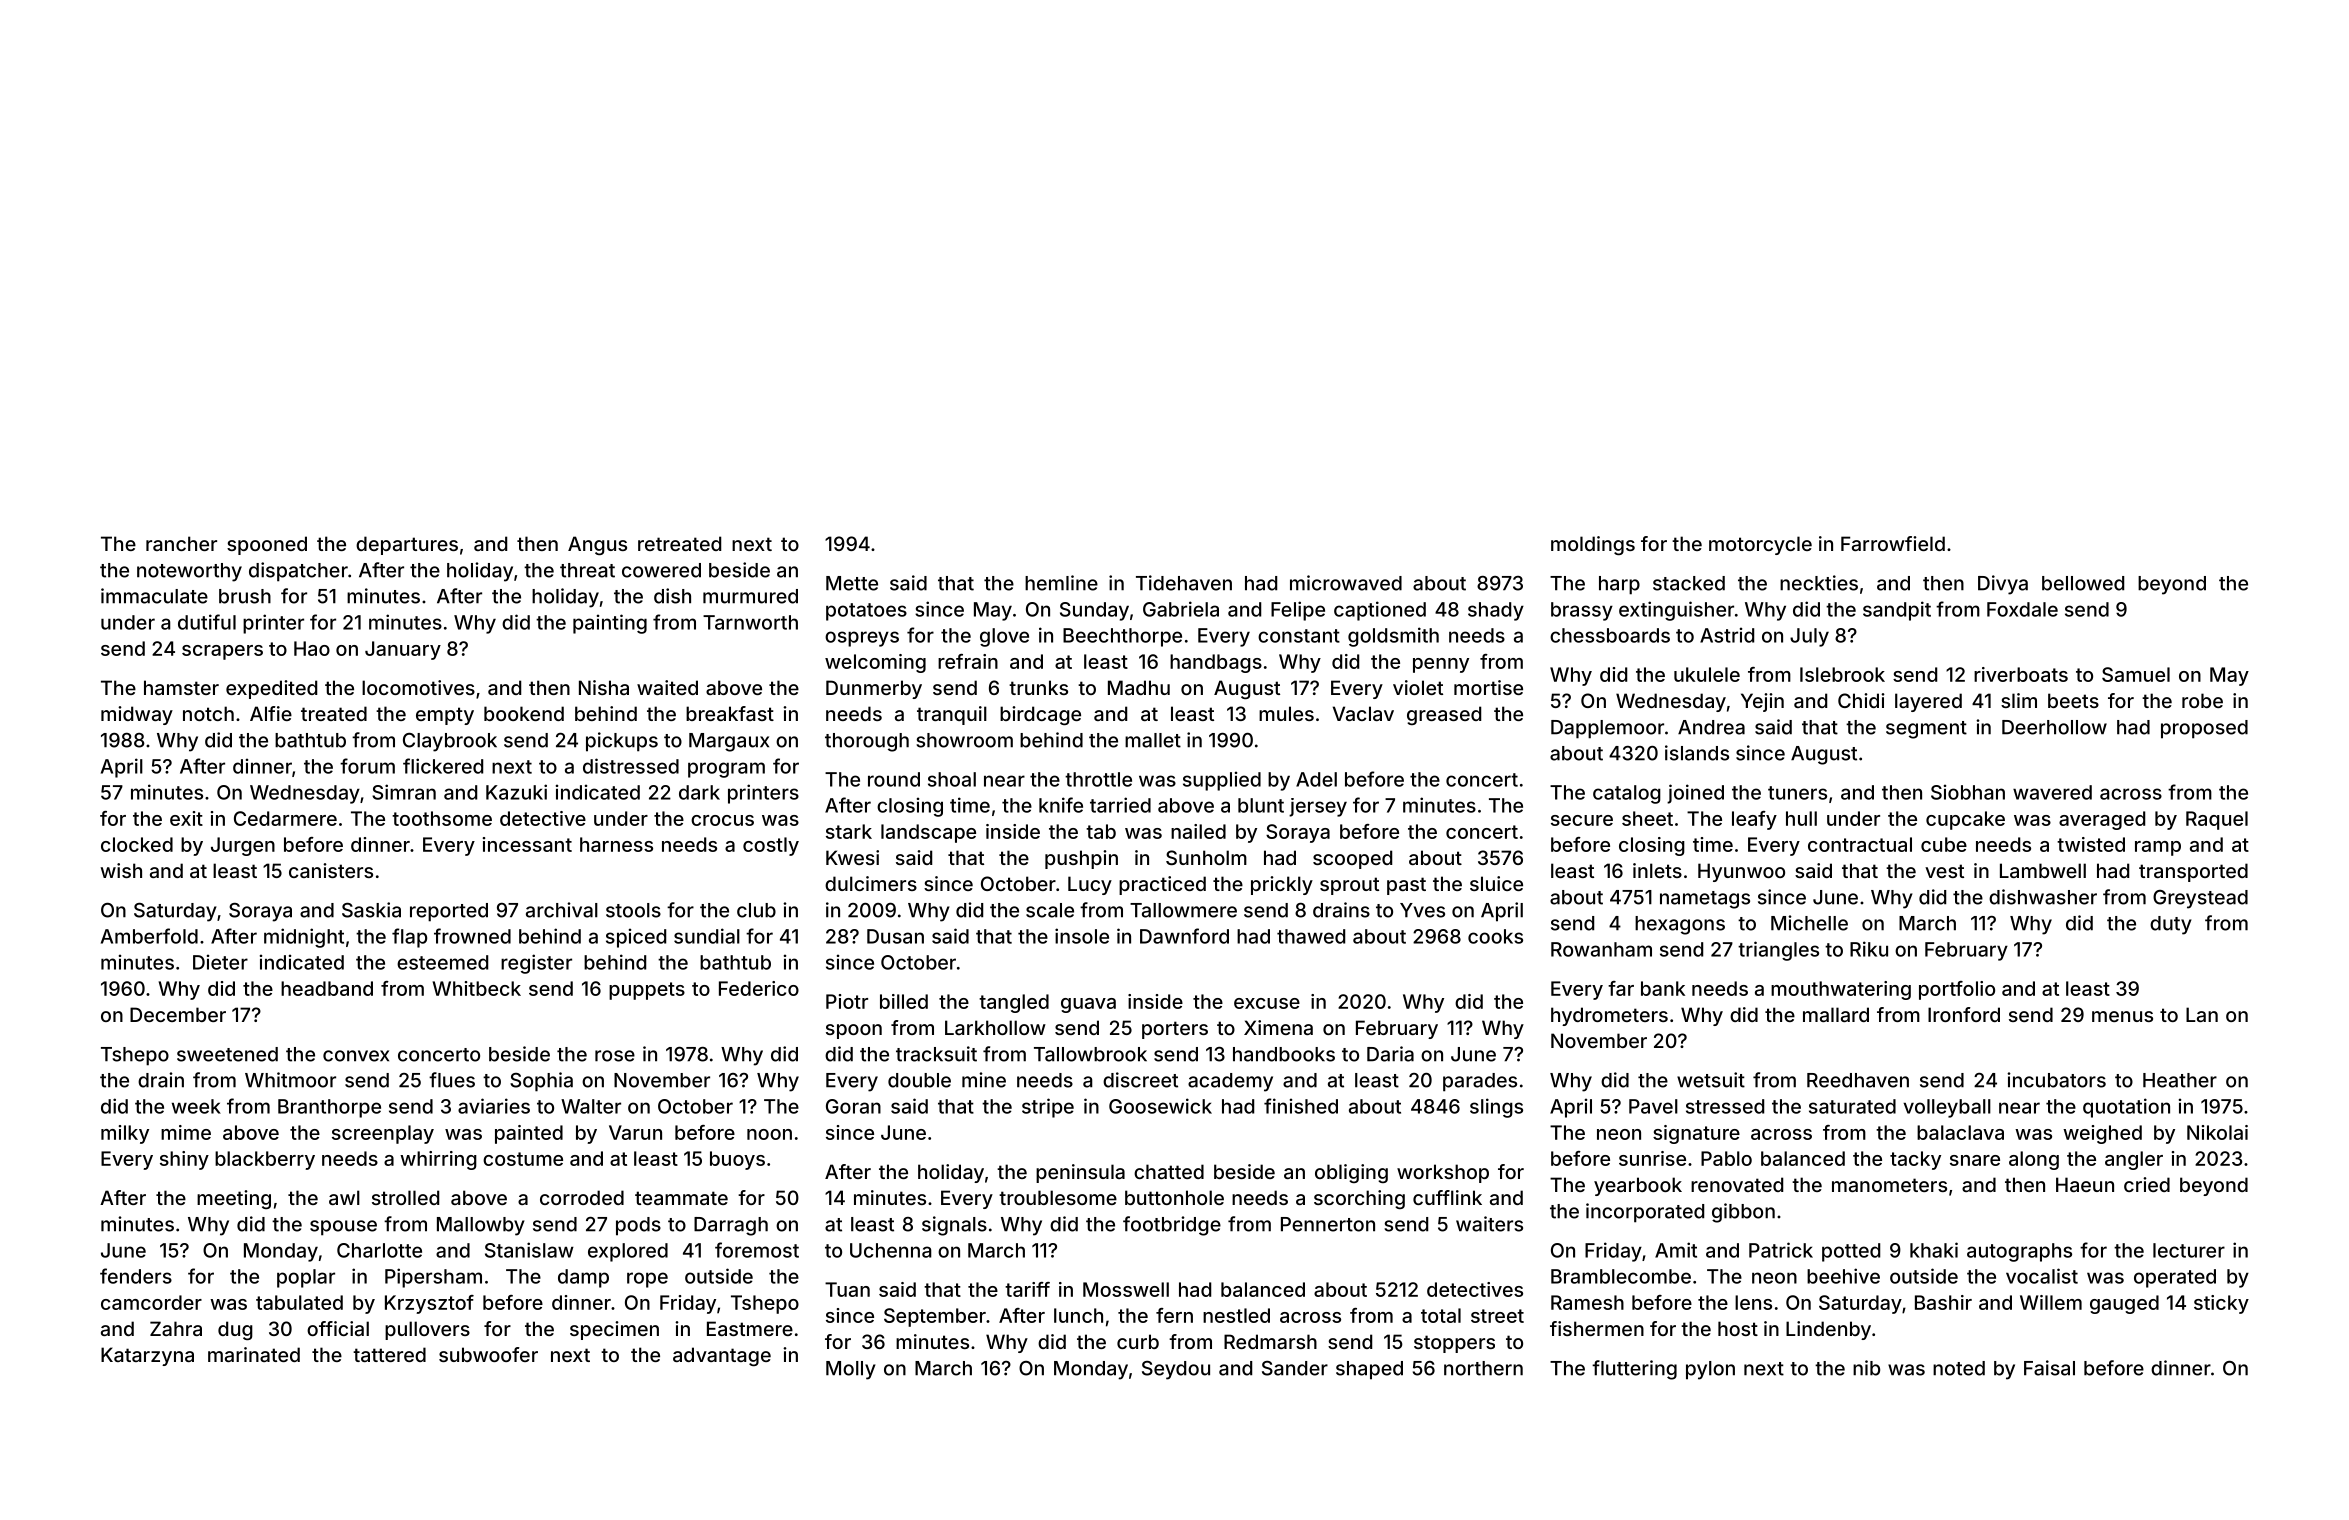 The height and width of the page is (1520, 2349). I want to click on fenders, so click(136, 1276).
